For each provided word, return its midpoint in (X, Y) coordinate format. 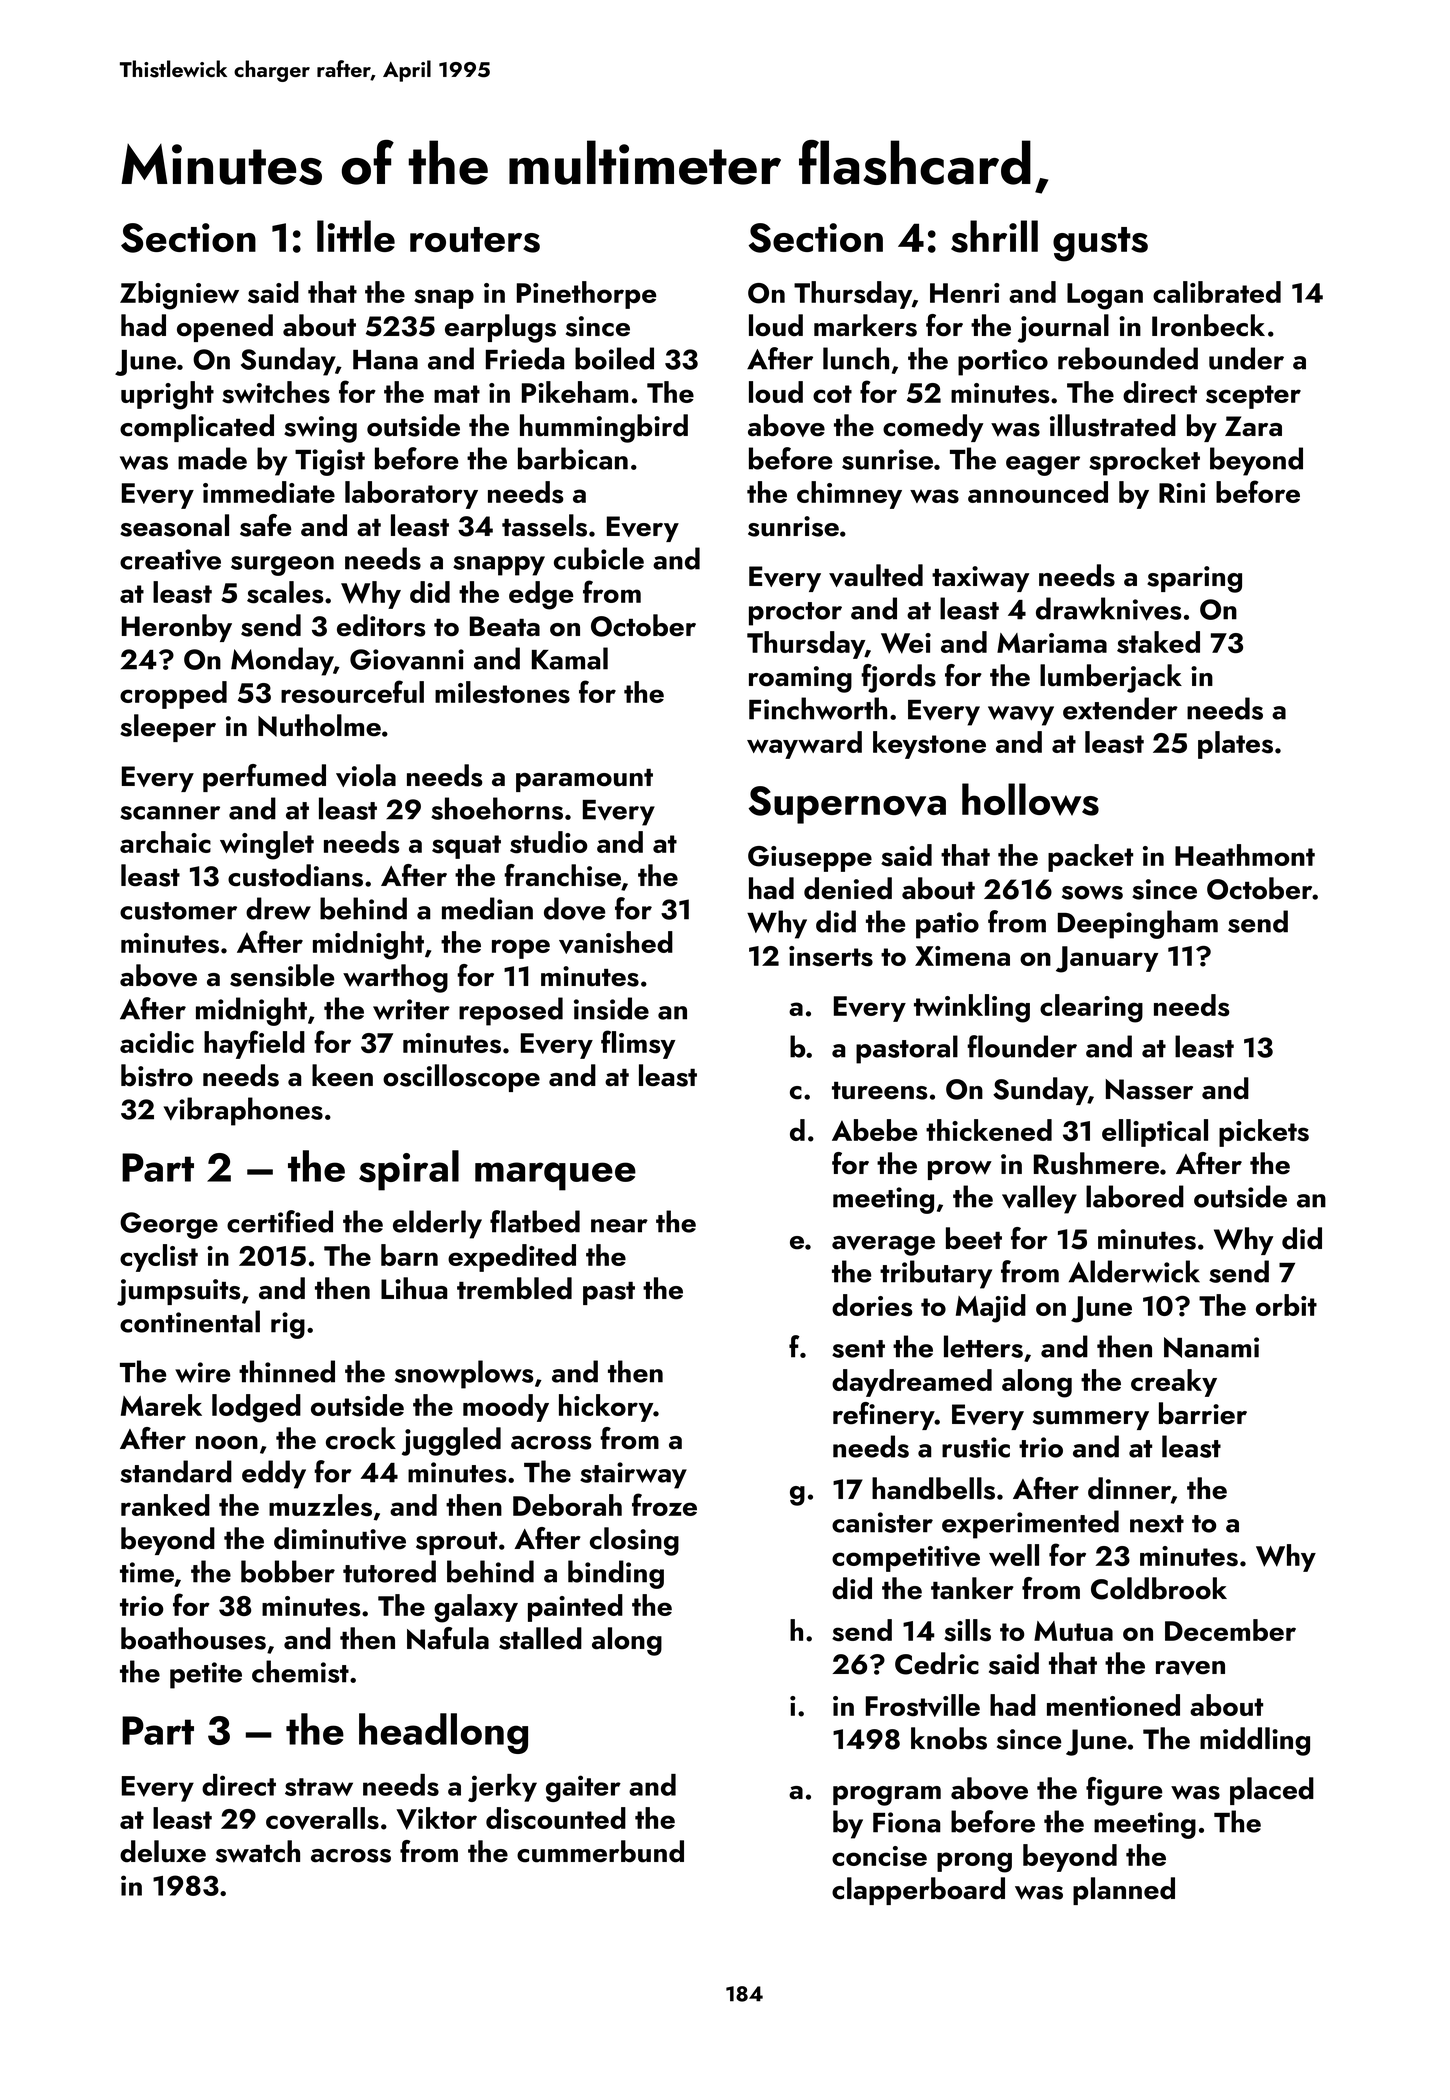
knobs (949, 1738)
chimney (849, 495)
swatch (258, 1851)
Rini (1182, 493)
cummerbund (600, 1851)
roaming (800, 679)
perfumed (264, 778)
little (356, 236)
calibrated (1217, 292)
